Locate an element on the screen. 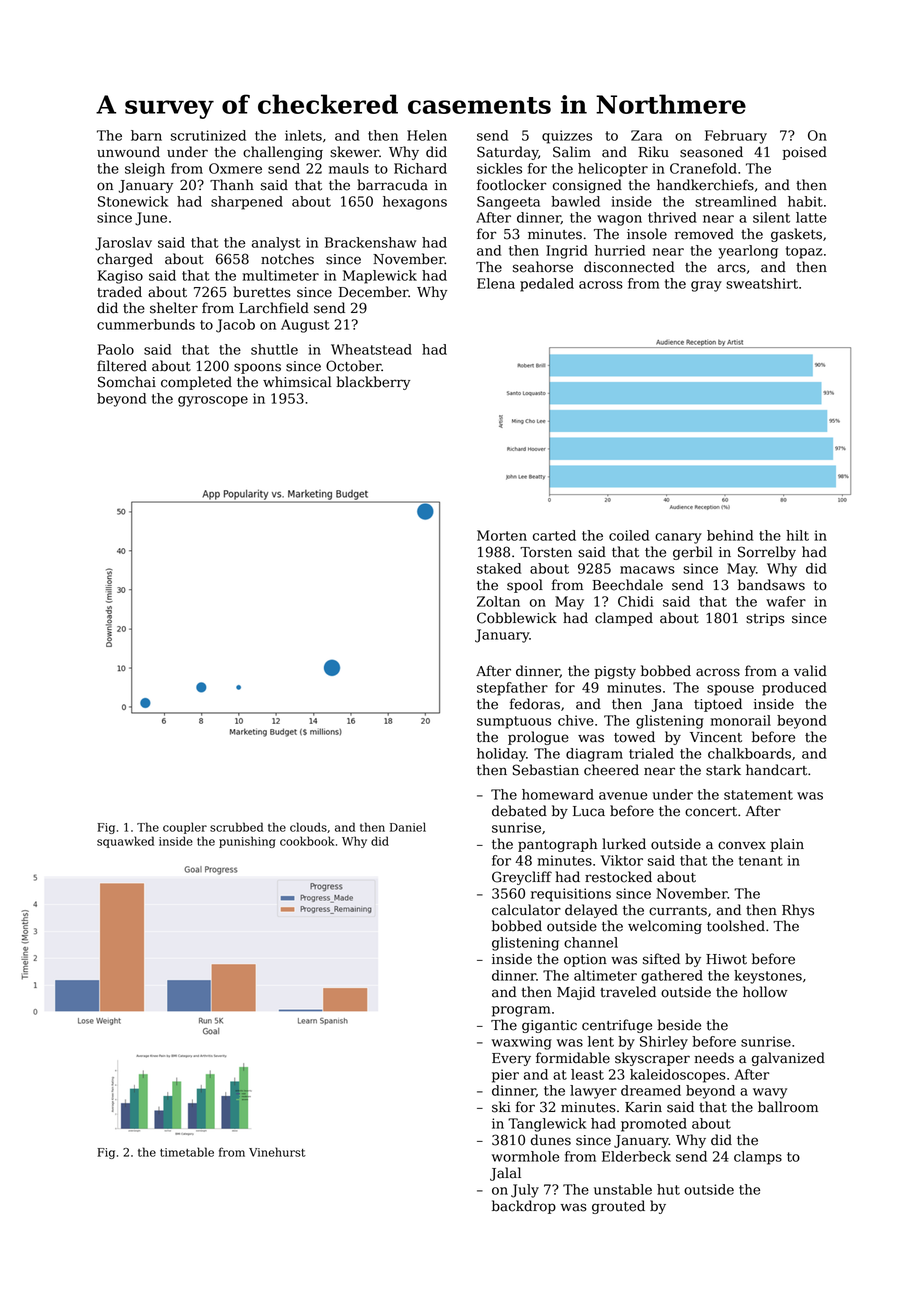 The height and width of the screenshot is (1308, 924). barn is located at coordinates (146, 135).
